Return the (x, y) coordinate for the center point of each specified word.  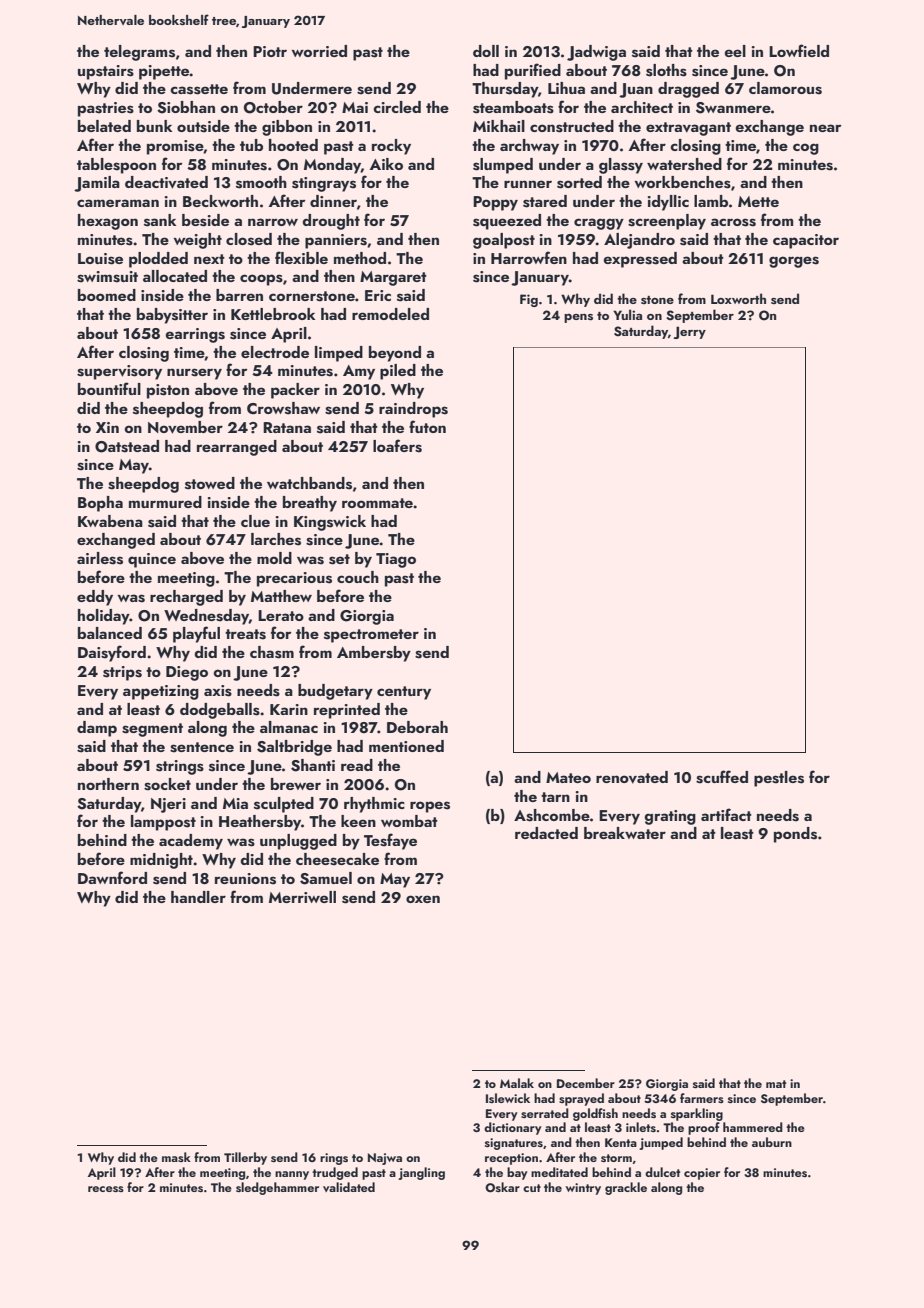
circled (397, 107)
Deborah (417, 727)
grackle (626, 1188)
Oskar (502, 1187)
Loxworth (738, 298)
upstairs (106, 72)
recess (106, 1189)
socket (167, 784)
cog (806, 149)
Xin (107, 427)
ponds (795, 835)
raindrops (413, 410)
